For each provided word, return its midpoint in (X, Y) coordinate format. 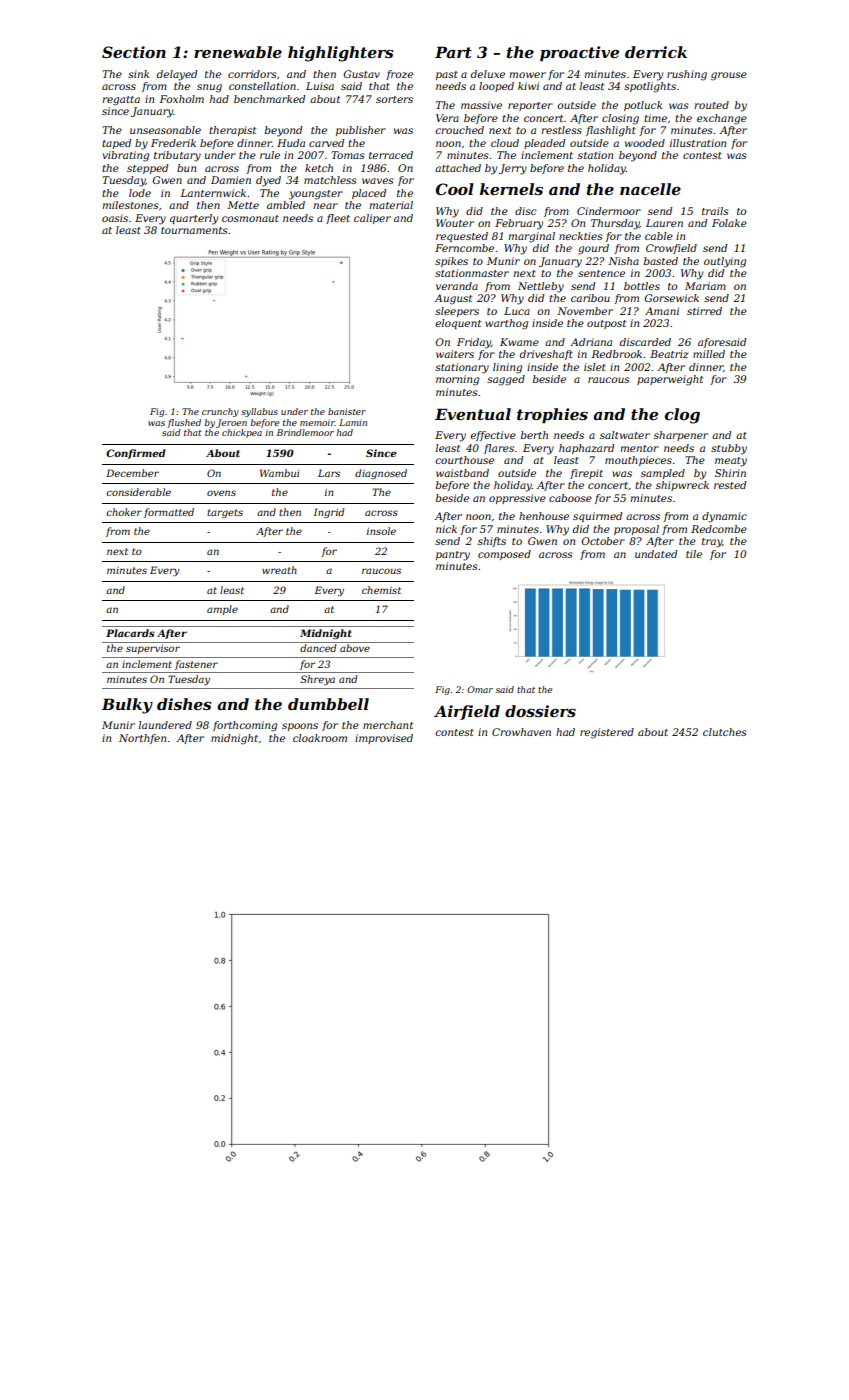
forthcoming (245, 726)
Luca (517, 311)
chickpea (242, 433)
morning (457, 380)
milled (709, 354)
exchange (722, 119)
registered (607, 733)
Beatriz (669, 354)
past (447, 75)
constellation (262, 86)
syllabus (259, 412)
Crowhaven (521, 732)
